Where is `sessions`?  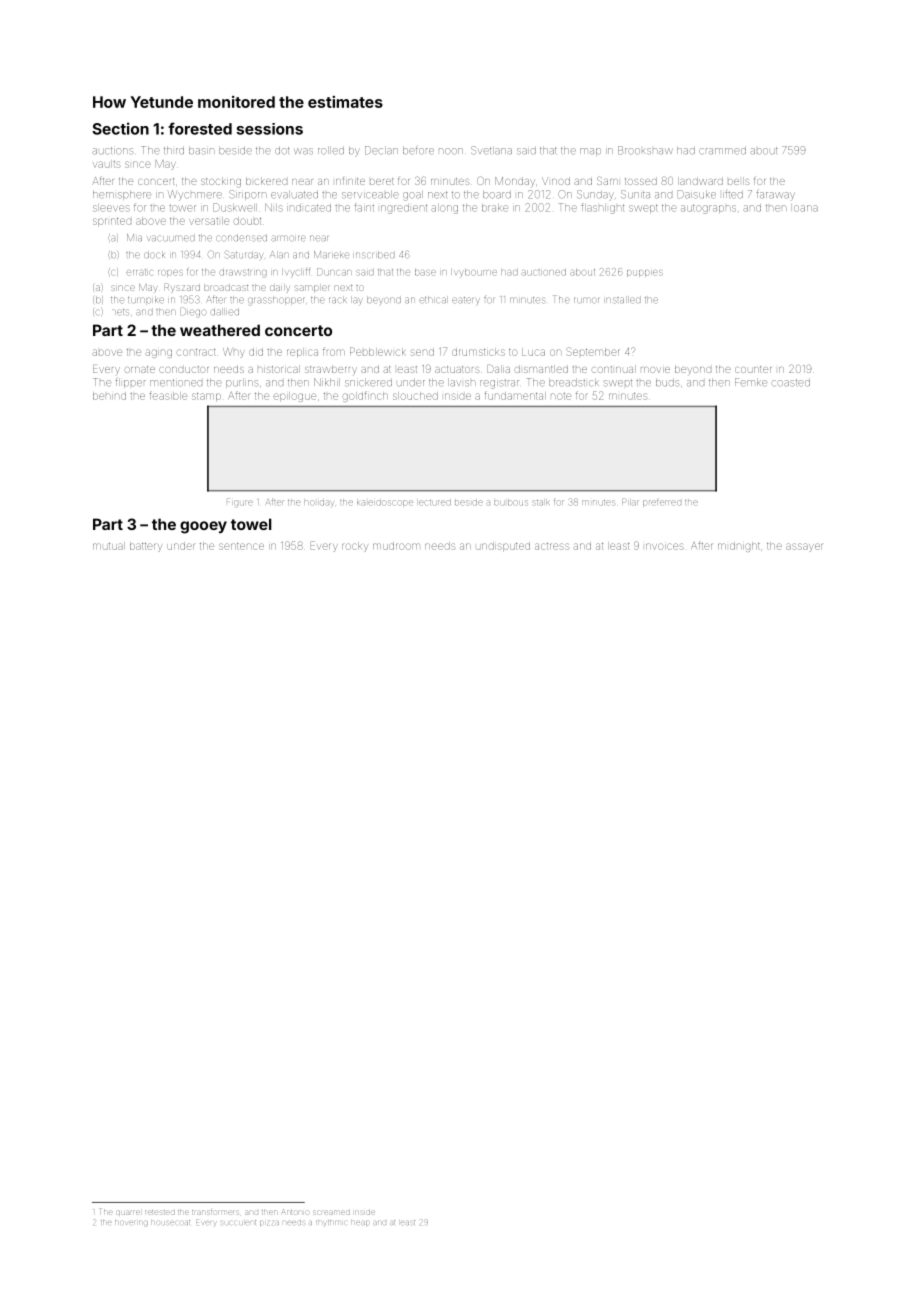
sessions is located at coordinates (269, 129).
